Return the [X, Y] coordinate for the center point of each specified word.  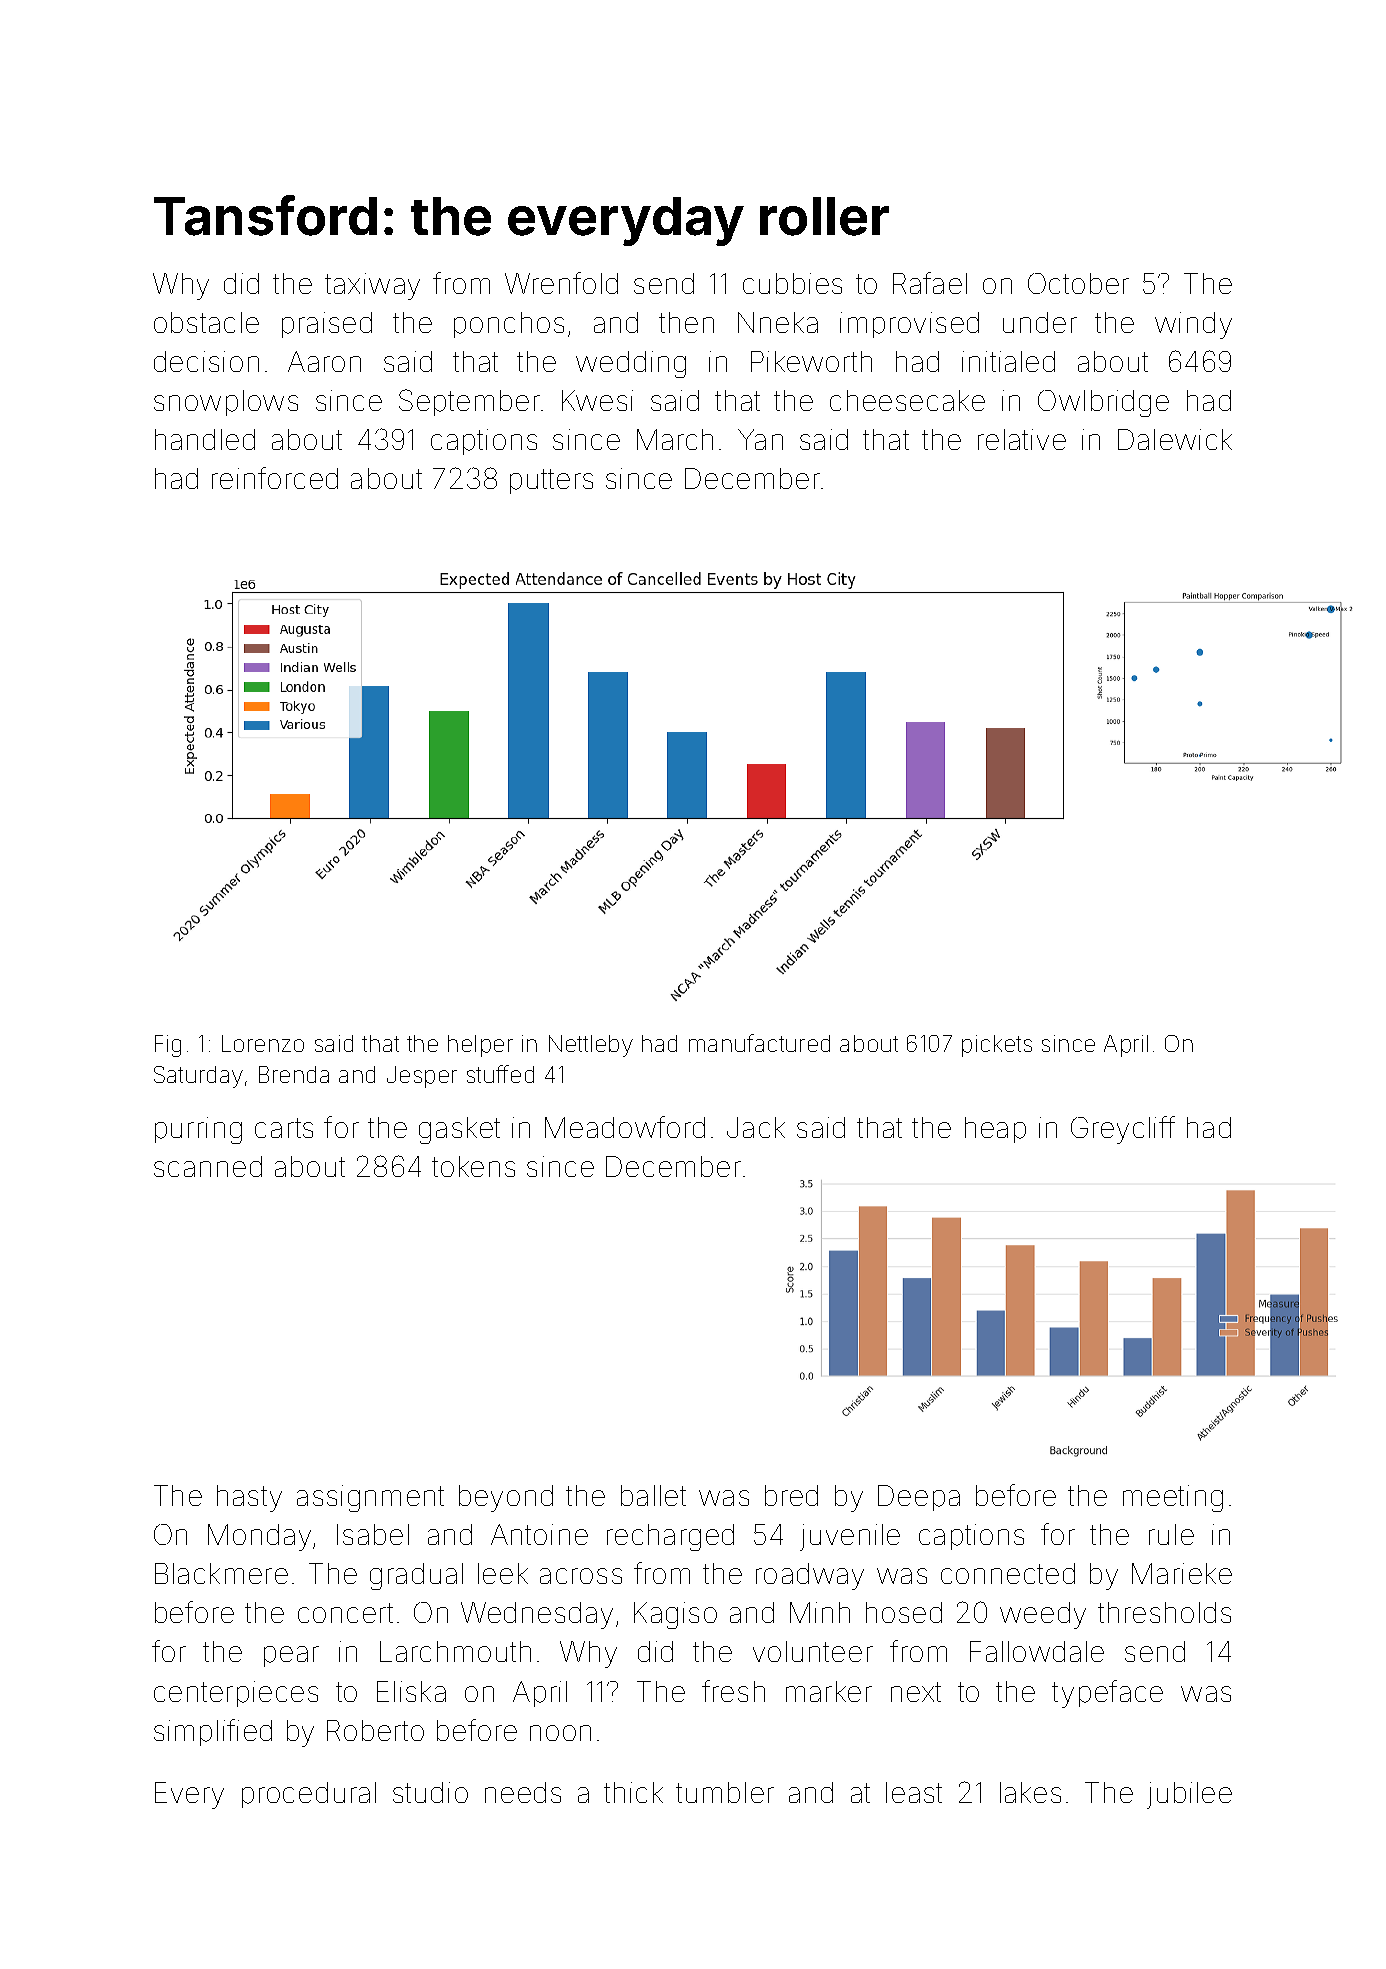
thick [633, 1792]
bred [791, 1495]
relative [1022, 439]
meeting [1173, 1498]
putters [551, 481]
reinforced [275, 478]
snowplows [226, 403]
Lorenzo [263, 1043]
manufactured [759, 1043]
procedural [309, 1795]
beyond [506, 1498]
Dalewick [1175, 439]
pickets [997, 1046]
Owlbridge [1103, 403]
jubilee [1189, 1795]
